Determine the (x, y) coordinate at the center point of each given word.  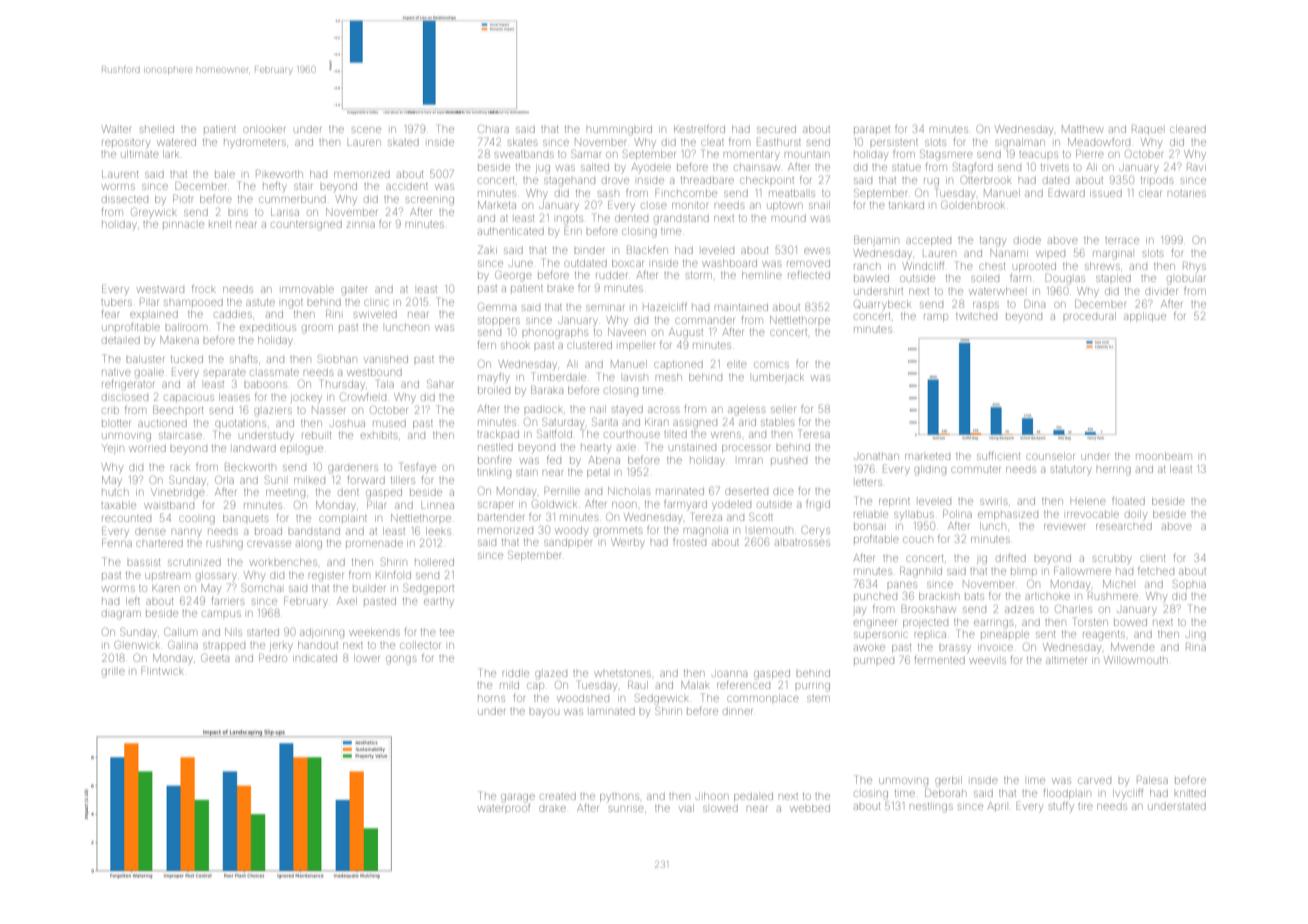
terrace (1122, 240)
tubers (117, 302)
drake (552, 809)
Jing (1196, 636)
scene (366, 130)
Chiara (493, 128)
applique (1145, 317)
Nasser (328, 410)
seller (783, 409)
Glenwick (137, 645)
